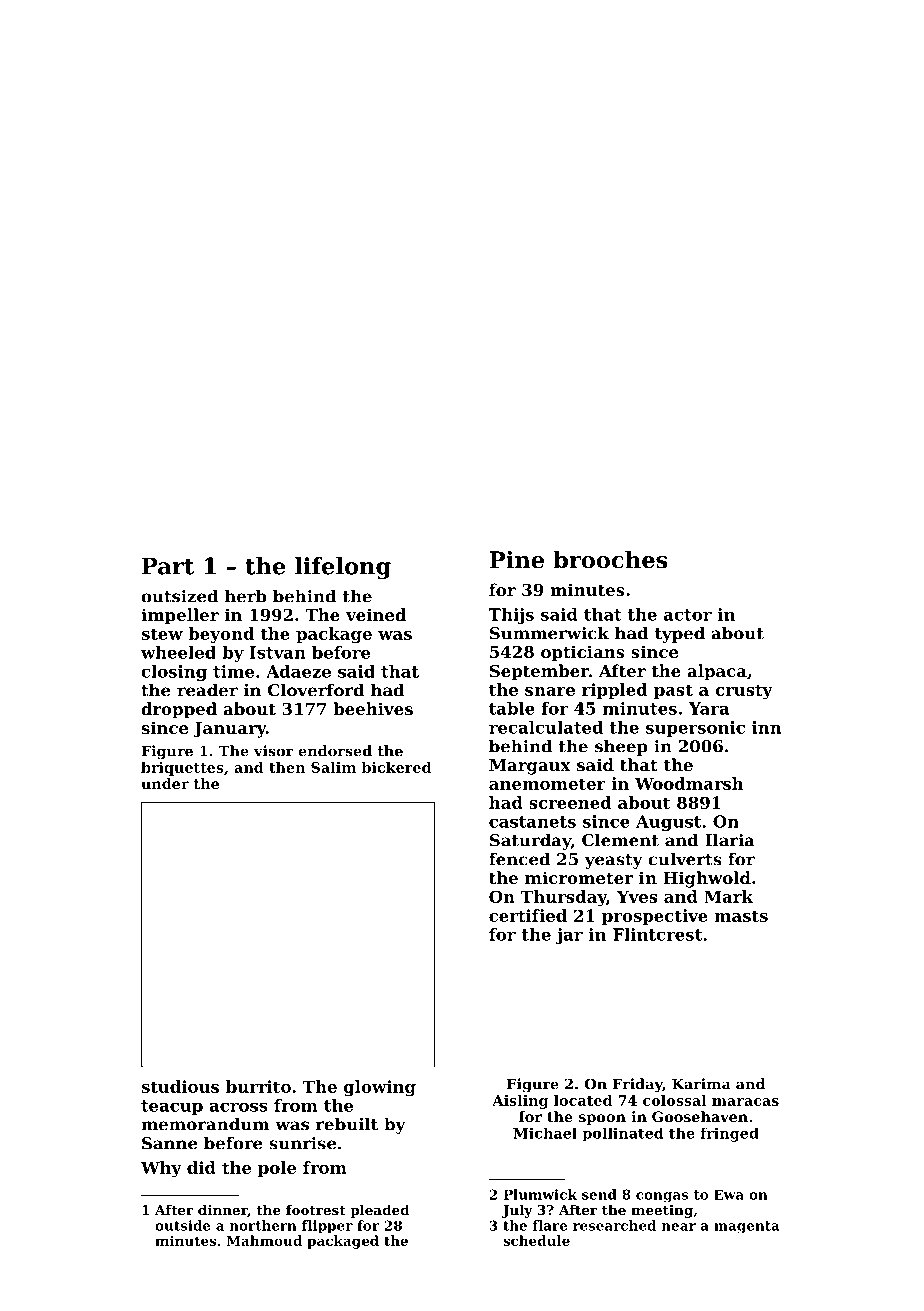 The height and width of the page is (1311, 924). Describe the element at coordinates (376, 614) in the page. I see `veined` at that location.
